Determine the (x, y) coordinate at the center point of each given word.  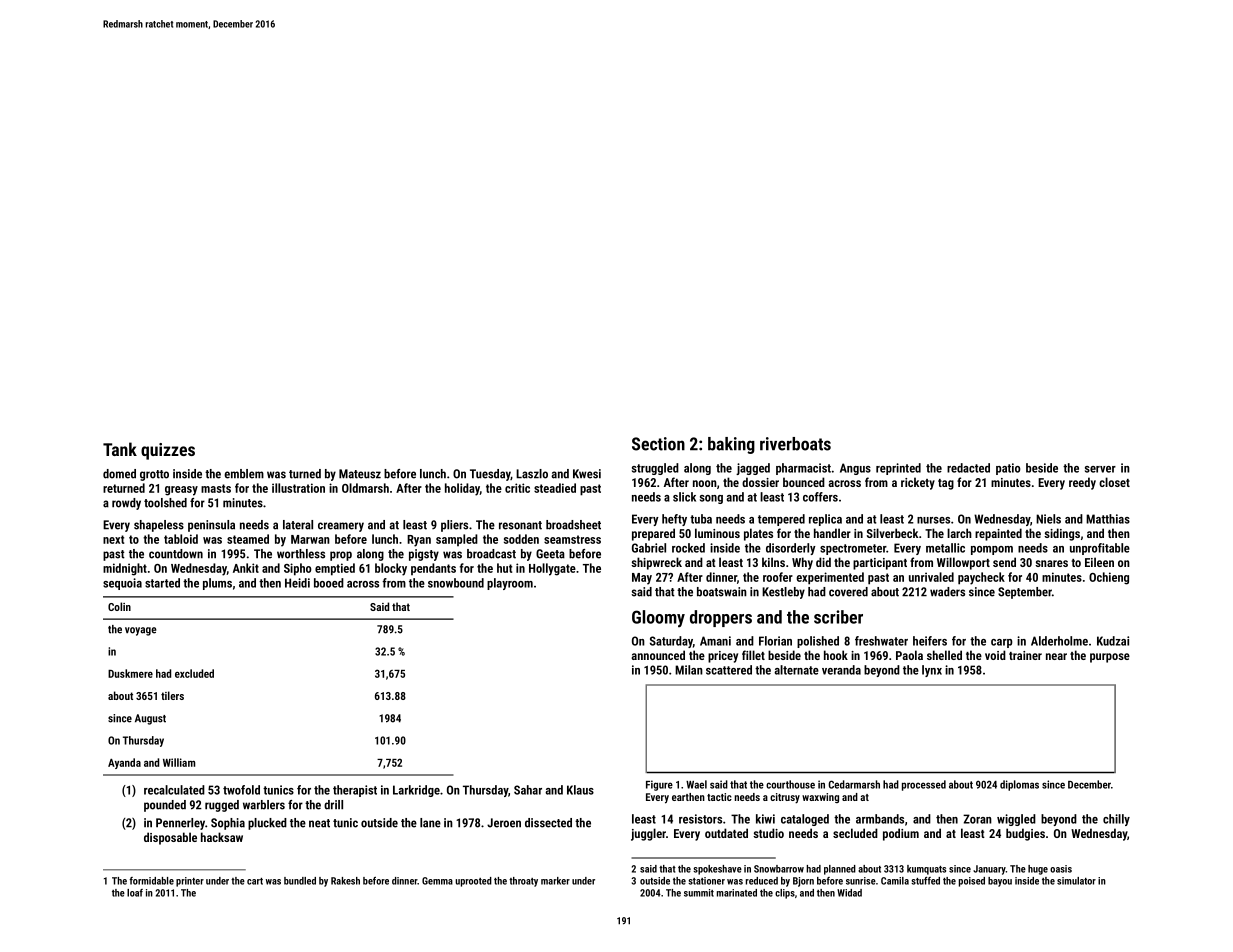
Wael (696, 784)
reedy (1082, 483)
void (995, 655)
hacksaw (222, 837)
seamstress (572, 539)
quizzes (168, 451)
